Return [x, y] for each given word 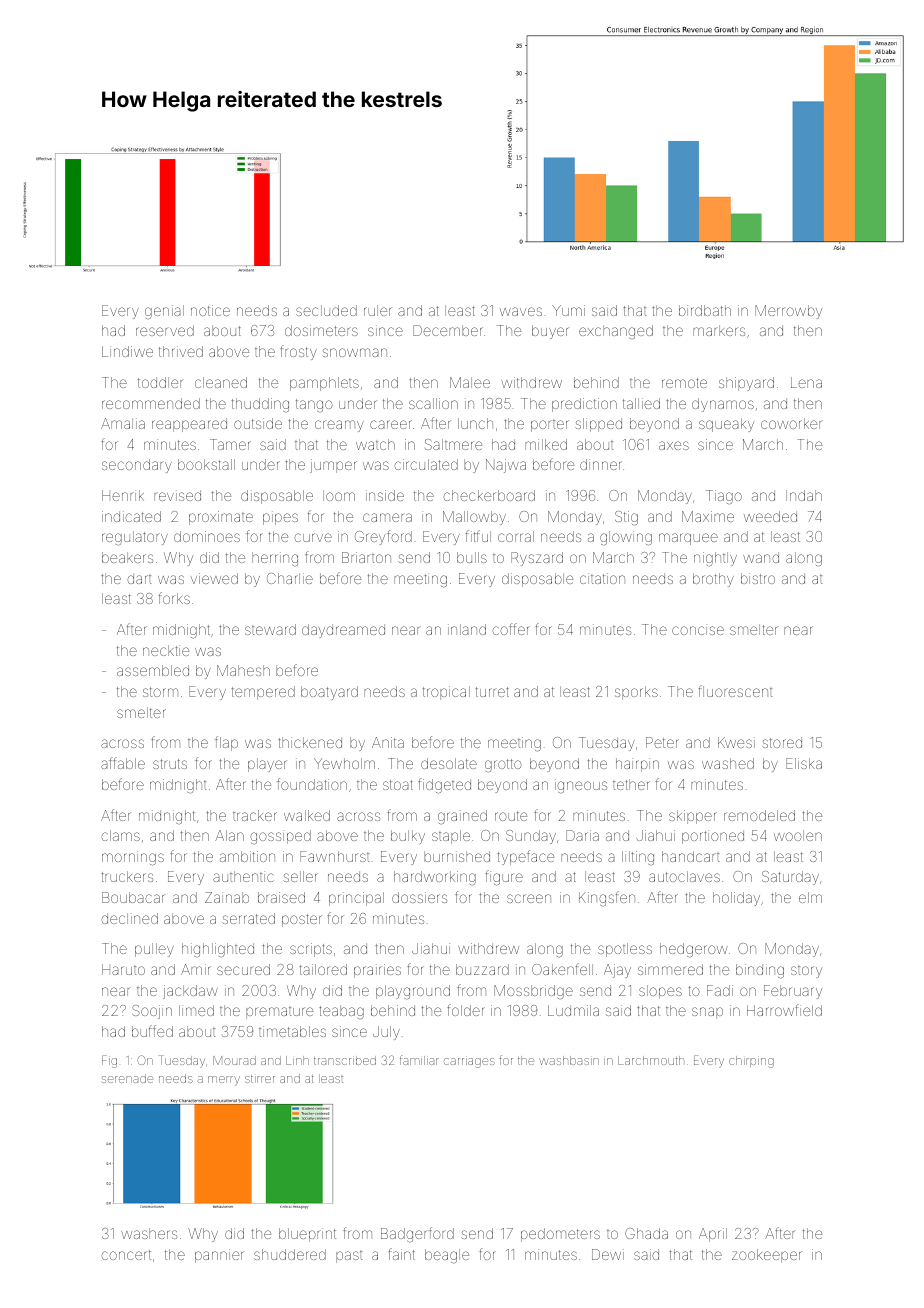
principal [356, 899]
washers [149, 1233]
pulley [154, 950]
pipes [280, 518]
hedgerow [694, 950]
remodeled [759, 815]
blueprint [307, 1235]
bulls [472, 557]
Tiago [724, 497]
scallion [433, 403]
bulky [408, 837]
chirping [751, 1062]
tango [314, 405]
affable [123, 763]
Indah [804, 495]
